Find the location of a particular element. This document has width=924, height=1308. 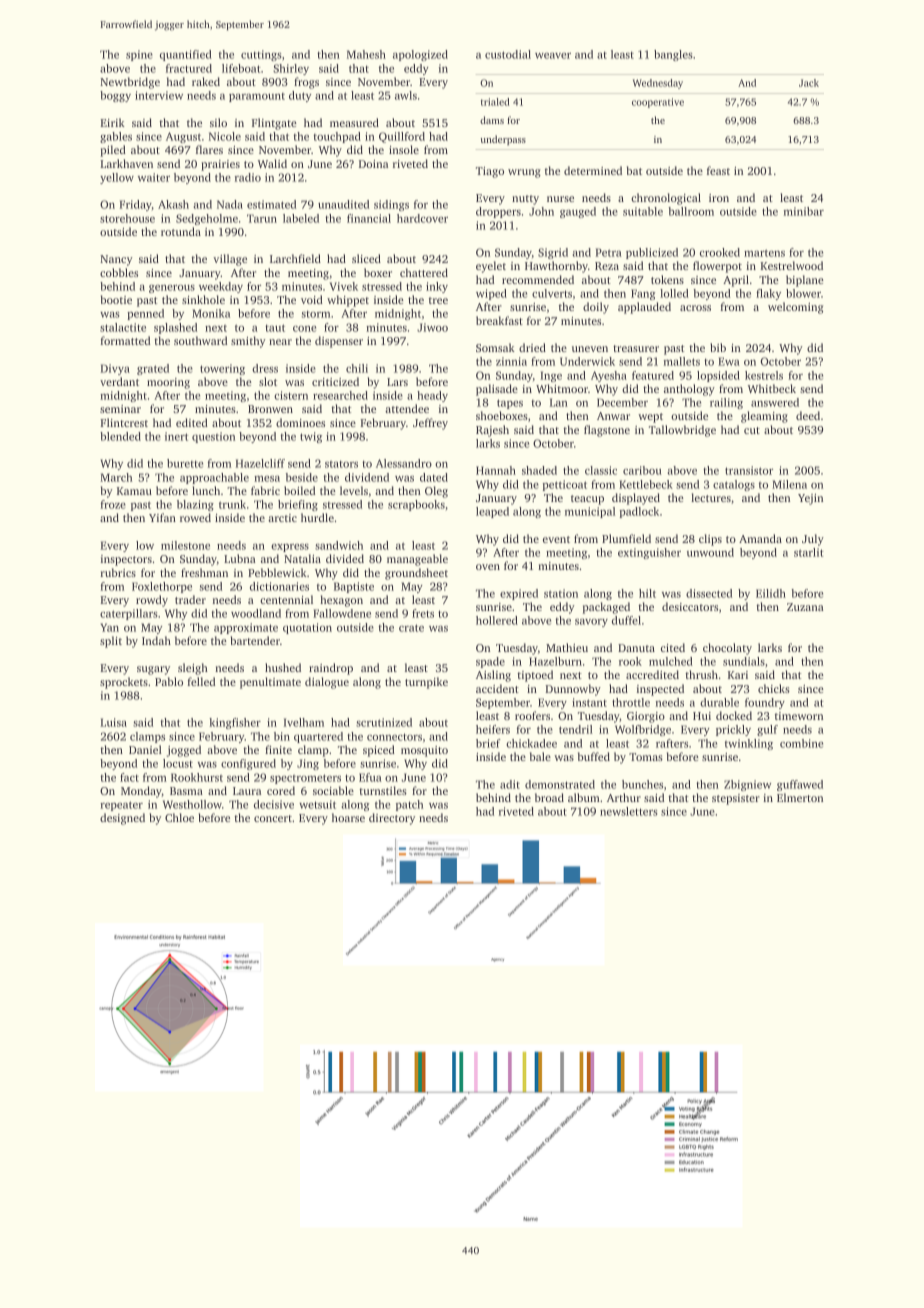

album is located at coordinates (584, 797).
